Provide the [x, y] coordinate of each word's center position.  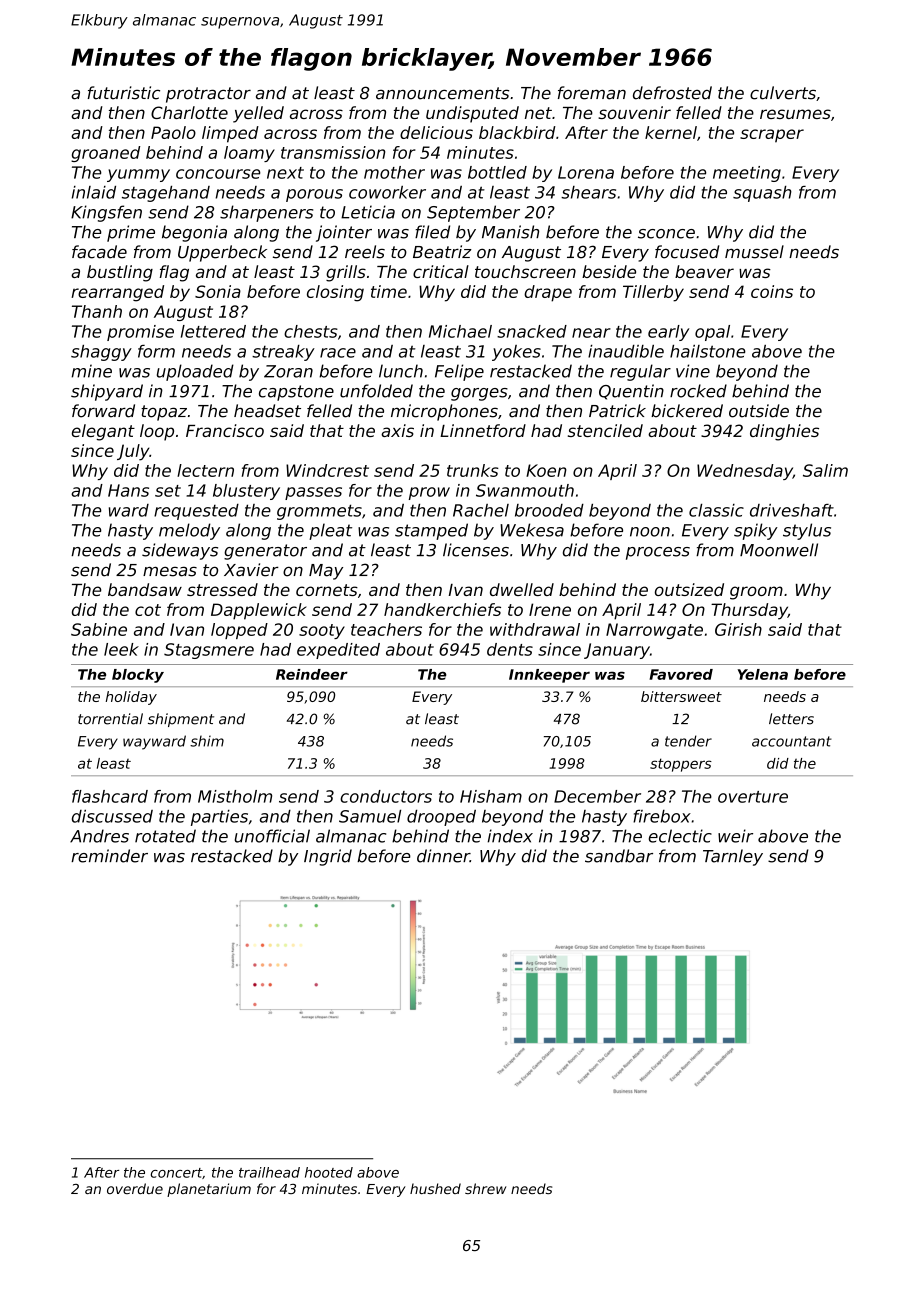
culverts [783, 93]
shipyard [107, 392]
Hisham [491, 796]
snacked [532, 331]
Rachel [481, 510]
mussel [754, 252]
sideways [180, 551]
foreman [592, 93]
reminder [109, 856]
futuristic [123, 93]
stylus [807, 531]
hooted [329, 1172]
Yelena [763, 674]
